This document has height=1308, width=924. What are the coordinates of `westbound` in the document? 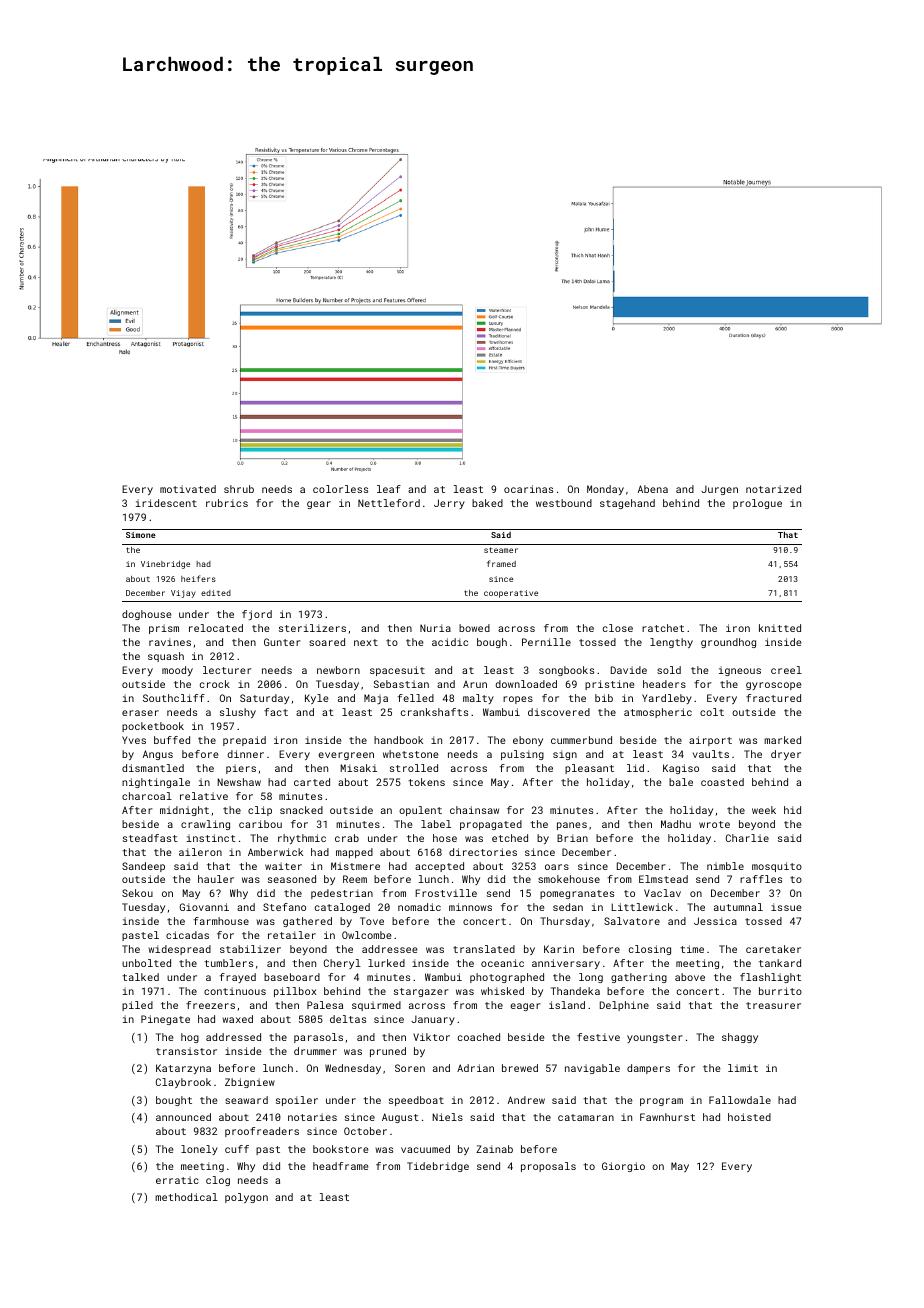 It's located at (564, 503).
